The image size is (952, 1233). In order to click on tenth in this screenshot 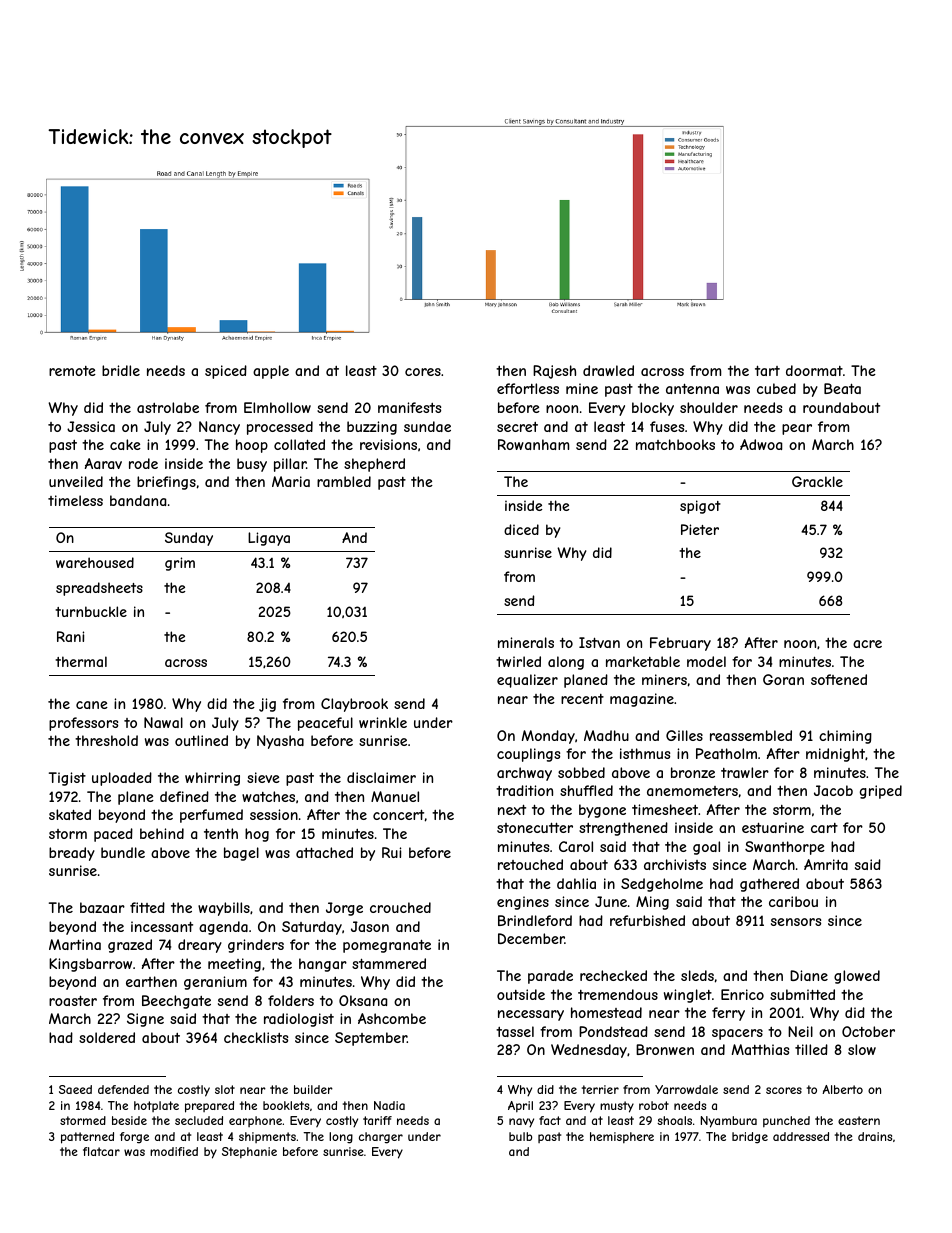, I will do `click(221, 833)`.
